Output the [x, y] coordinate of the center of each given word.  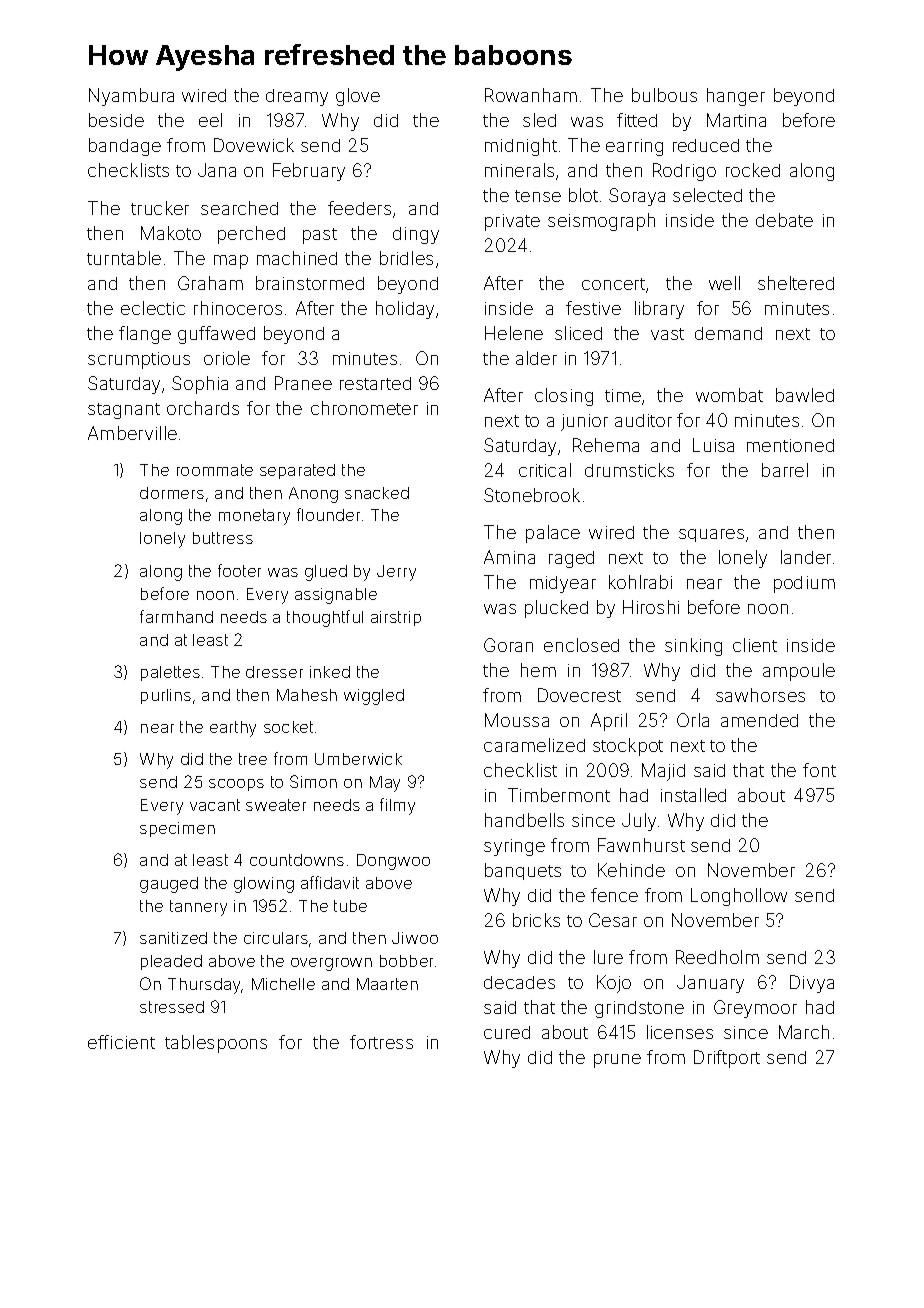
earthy [233, 729]
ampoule [799, 672]
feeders [359, 208]
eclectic [153, 308]
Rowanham [531, 95]
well [724, 283]
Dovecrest [579, 695]
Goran [508, 645]
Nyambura [131, 97]
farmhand [176, 616]
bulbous [664, 95]
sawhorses [760, 695]
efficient [121, 1042]
